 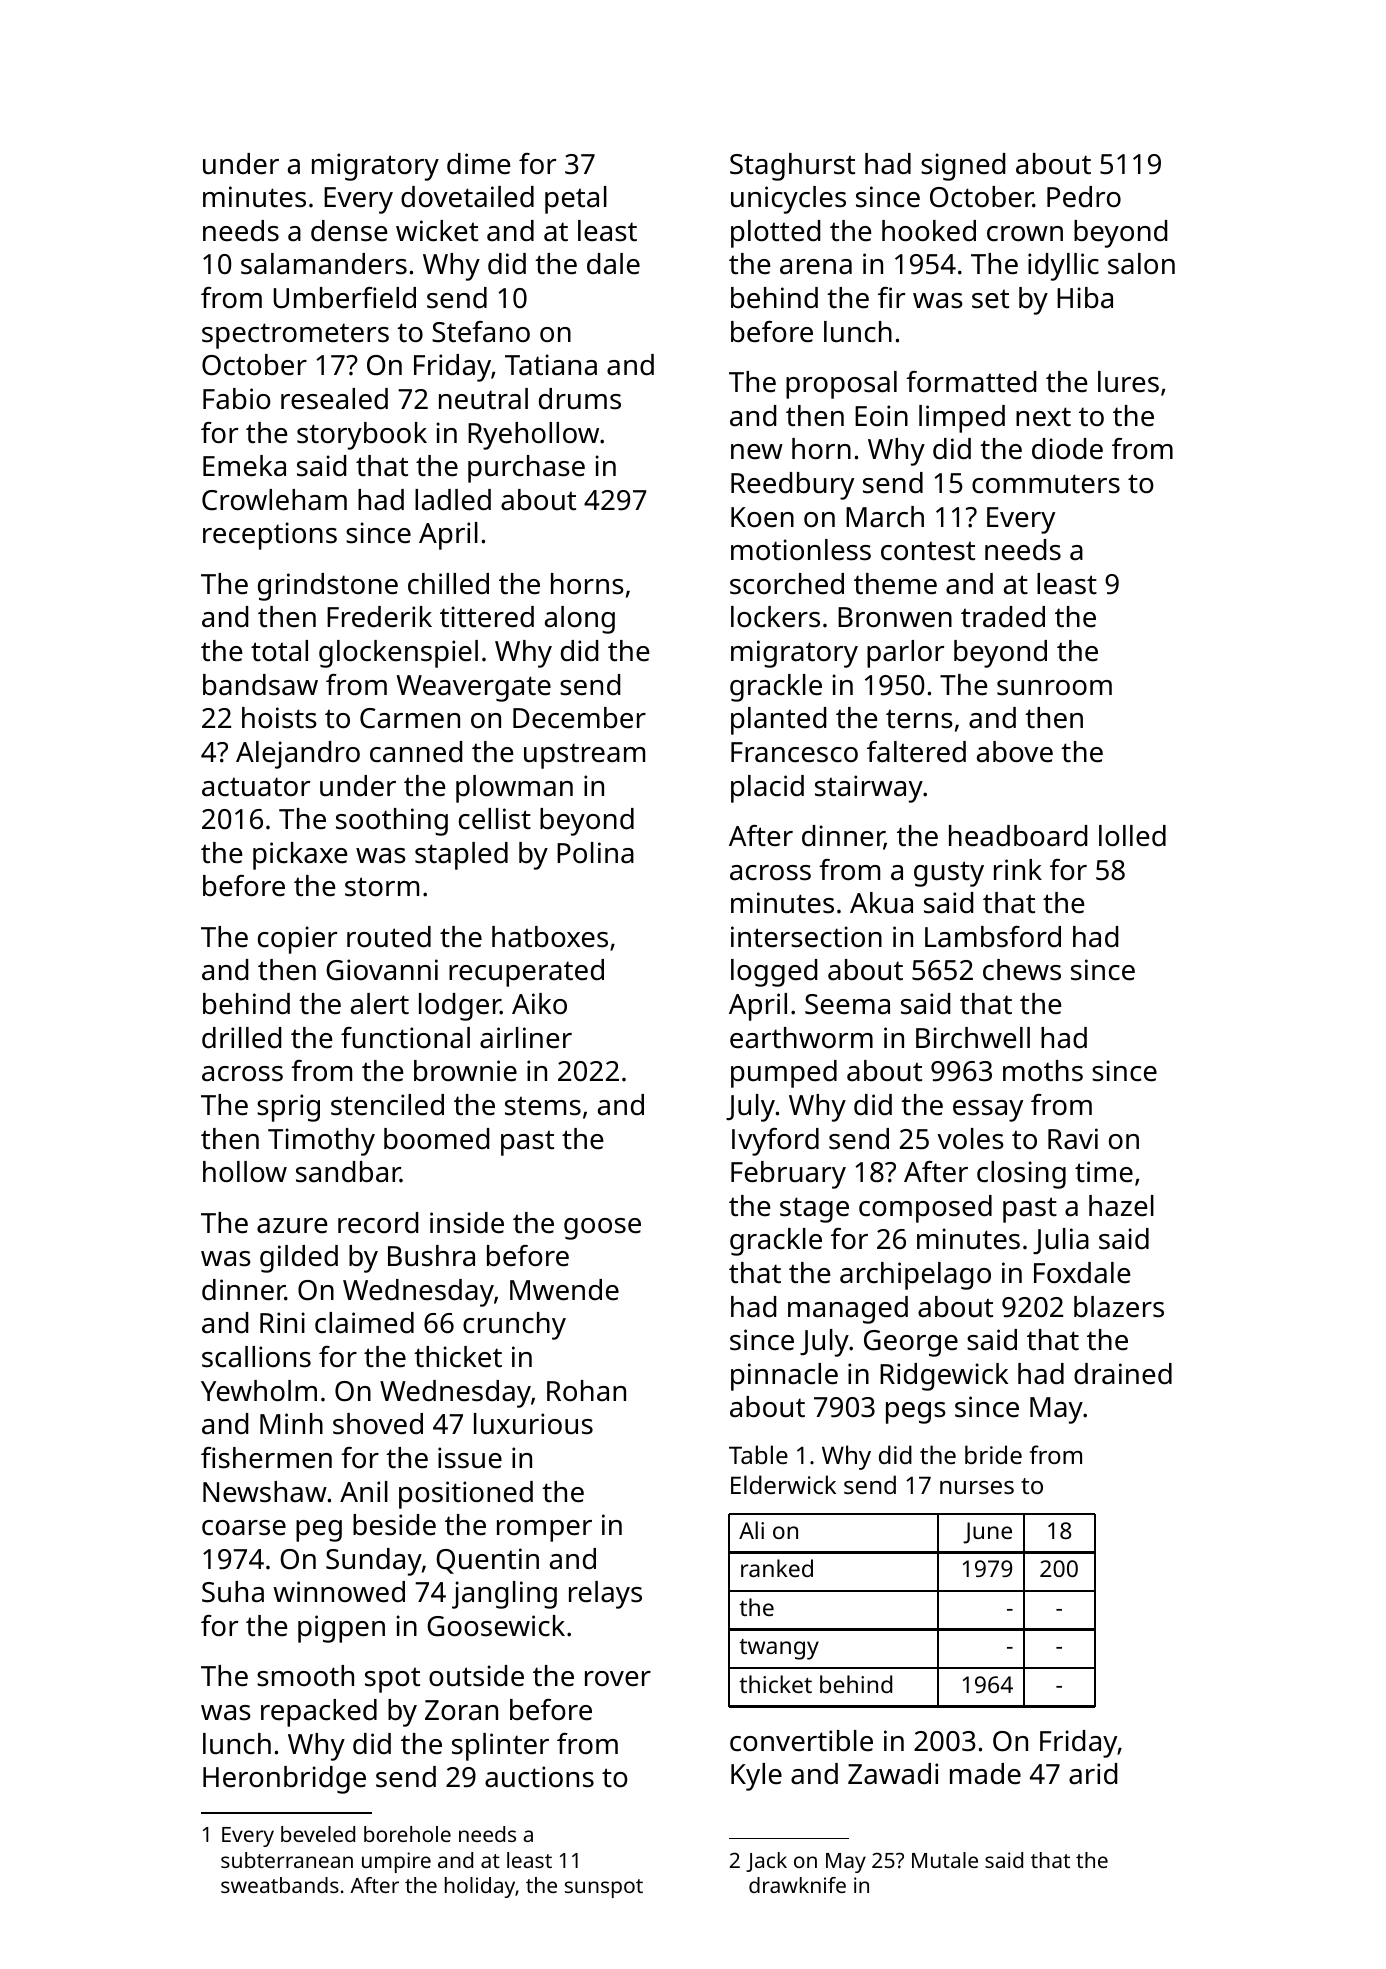 I want to click on Emeka, so click(x=244, y=466).
